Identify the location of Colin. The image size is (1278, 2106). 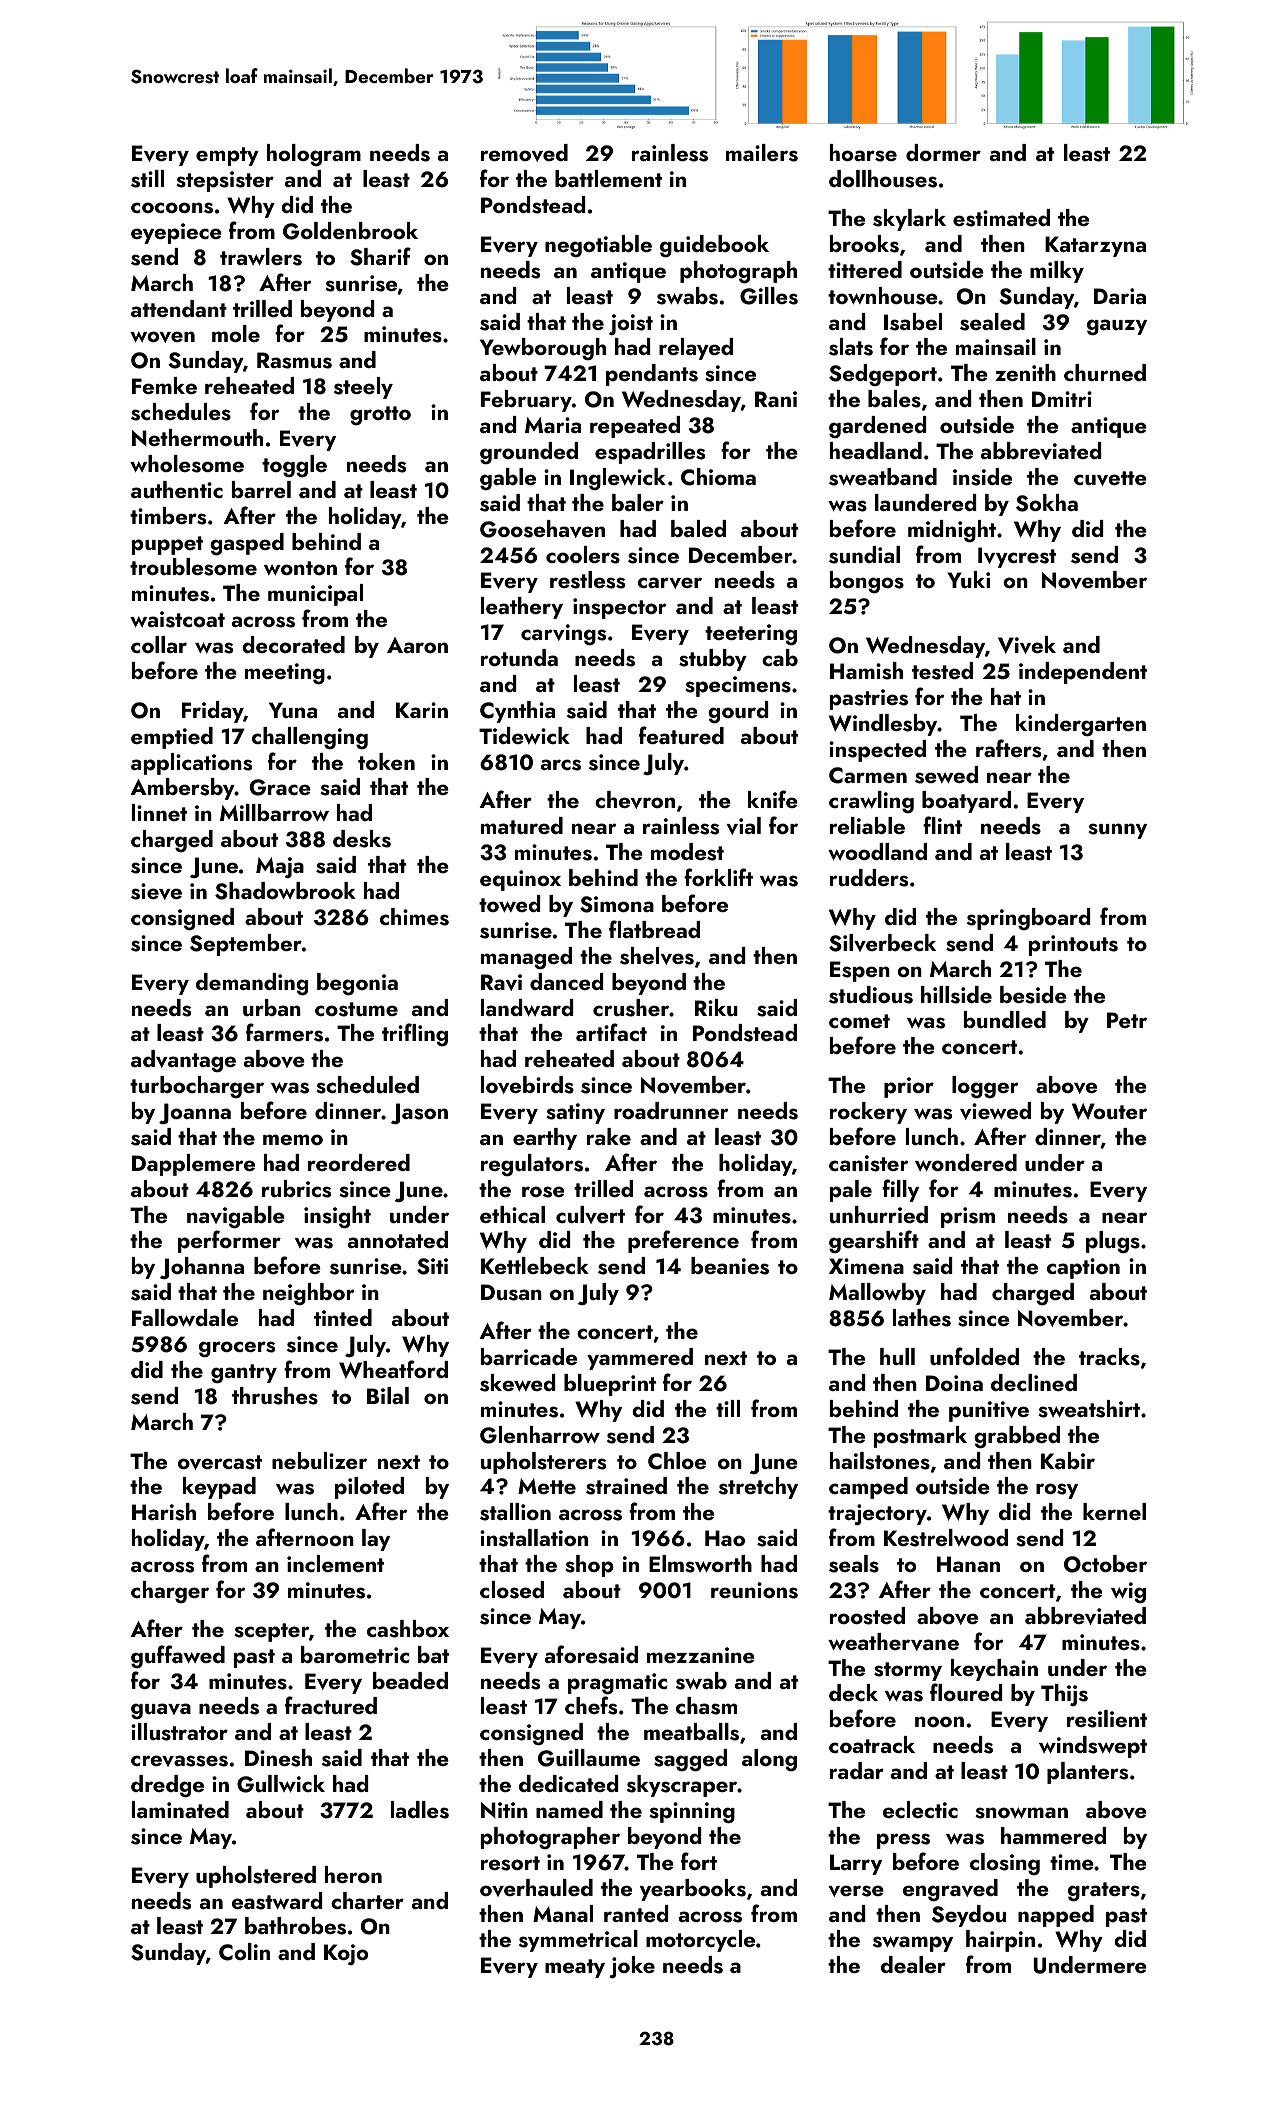
(244, 1952).
